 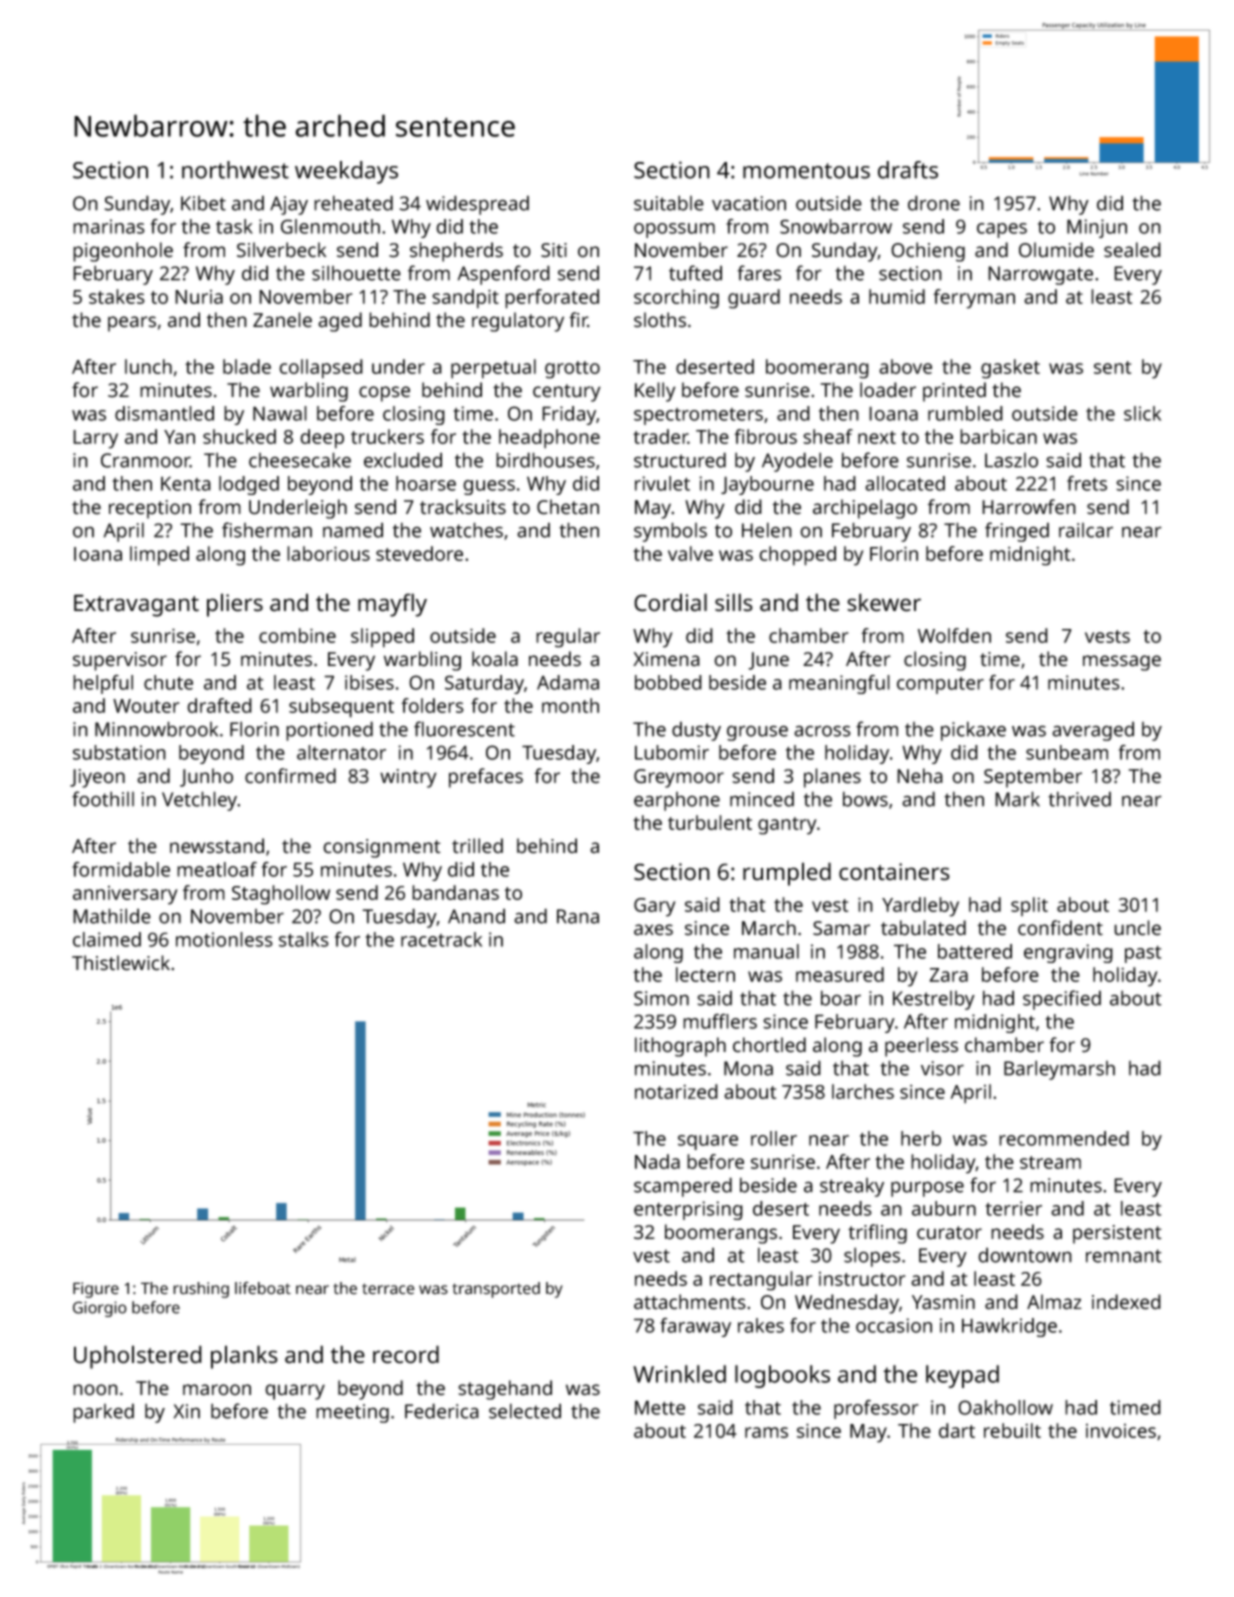 What do you see at coordinates (203, 203) in the document?
I see `Kibet` at bounding box center [203, 203].
